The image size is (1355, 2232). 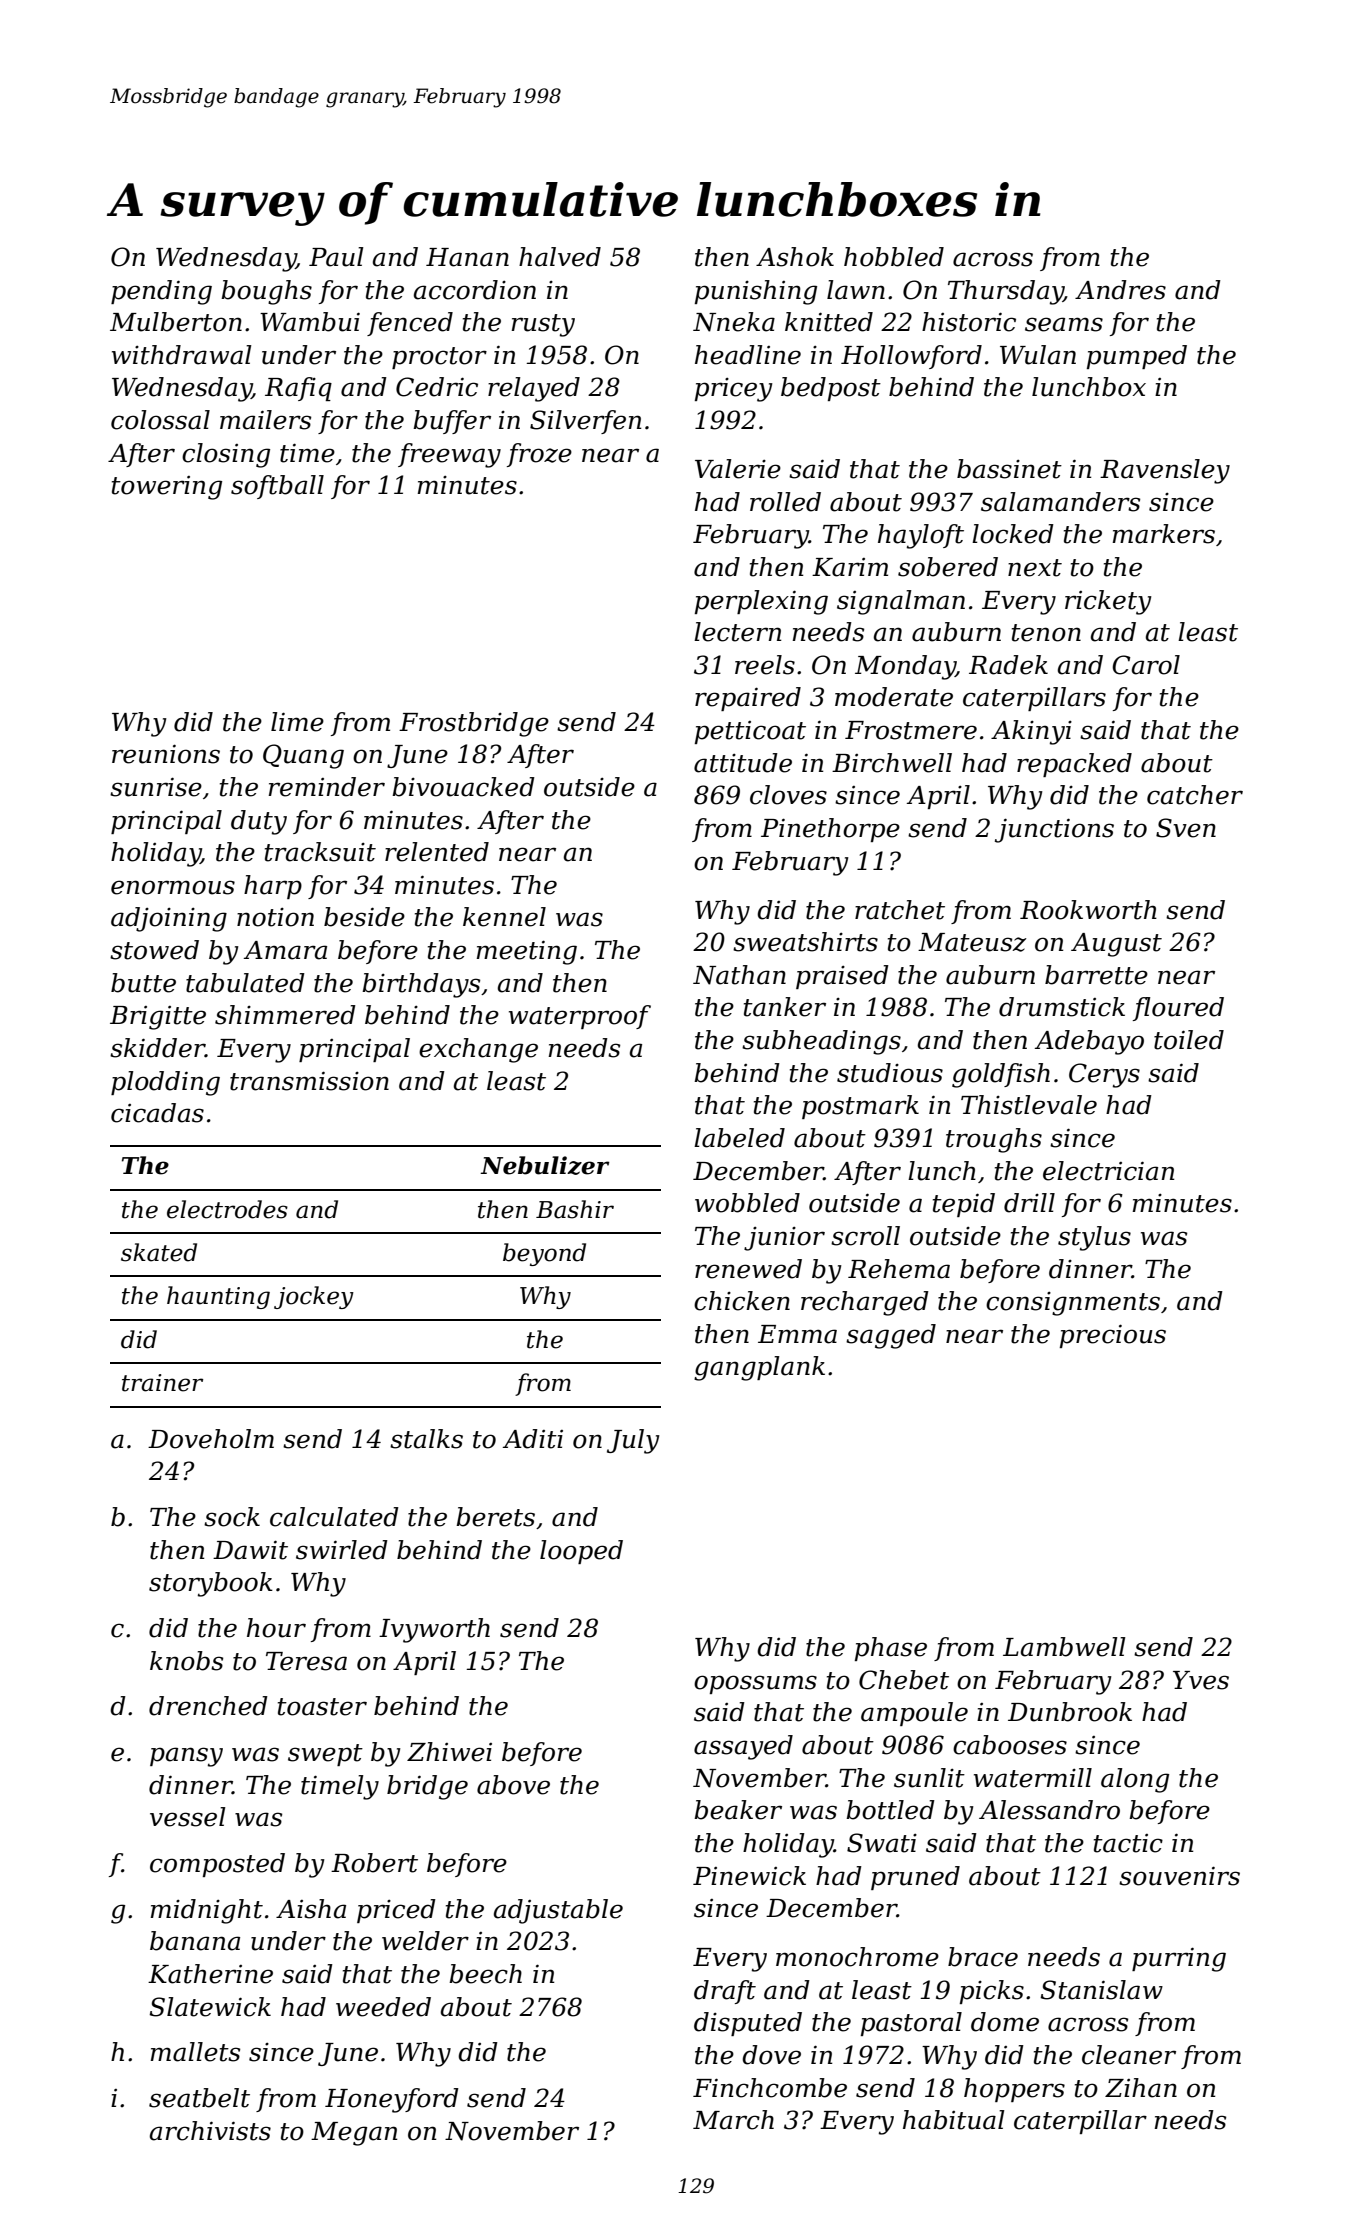 I want to click on tabulated, so click(x=245, y=983).
